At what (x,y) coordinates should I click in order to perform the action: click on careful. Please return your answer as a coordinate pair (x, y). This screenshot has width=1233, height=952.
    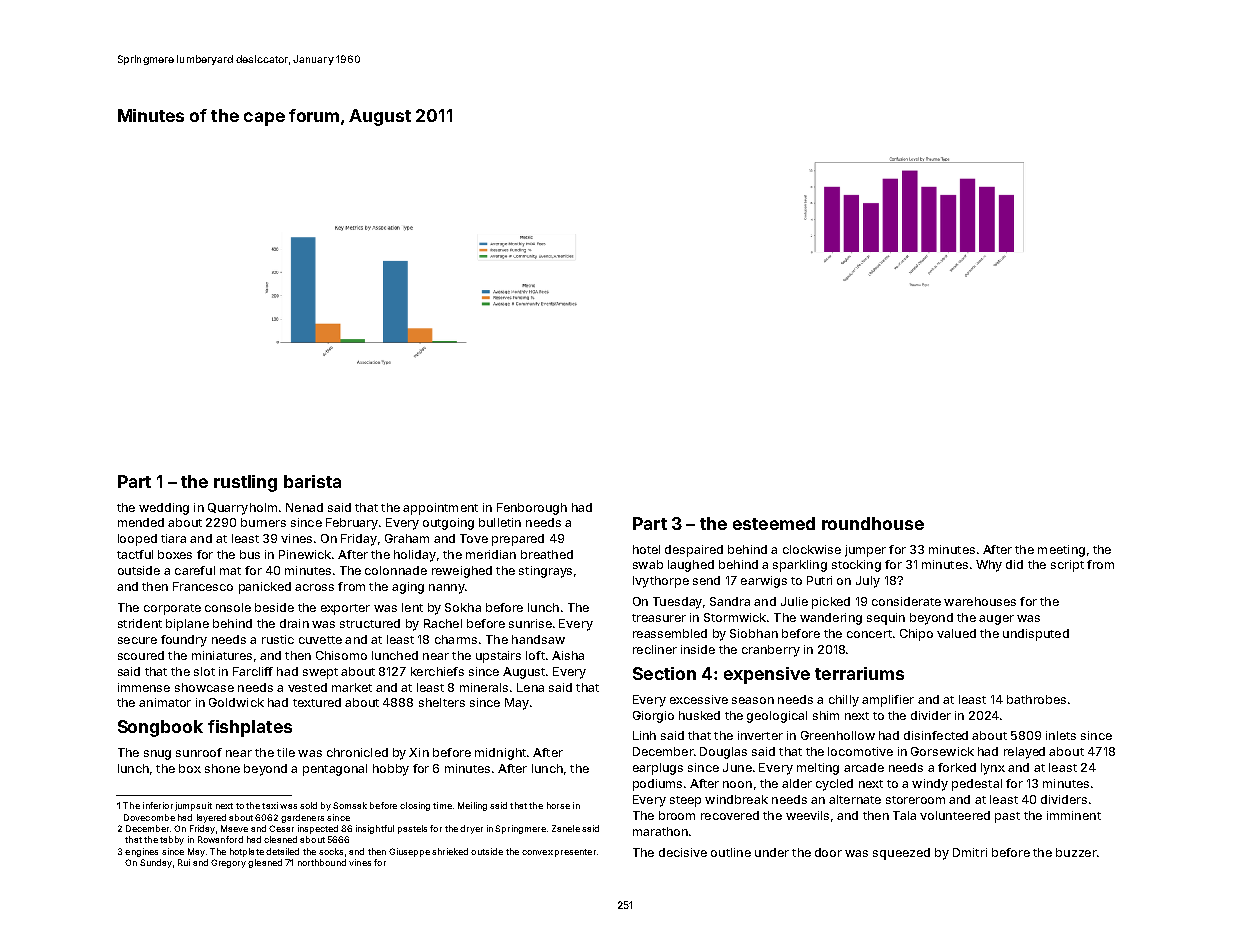
    Looking at the image, I should click on (195, 570).
